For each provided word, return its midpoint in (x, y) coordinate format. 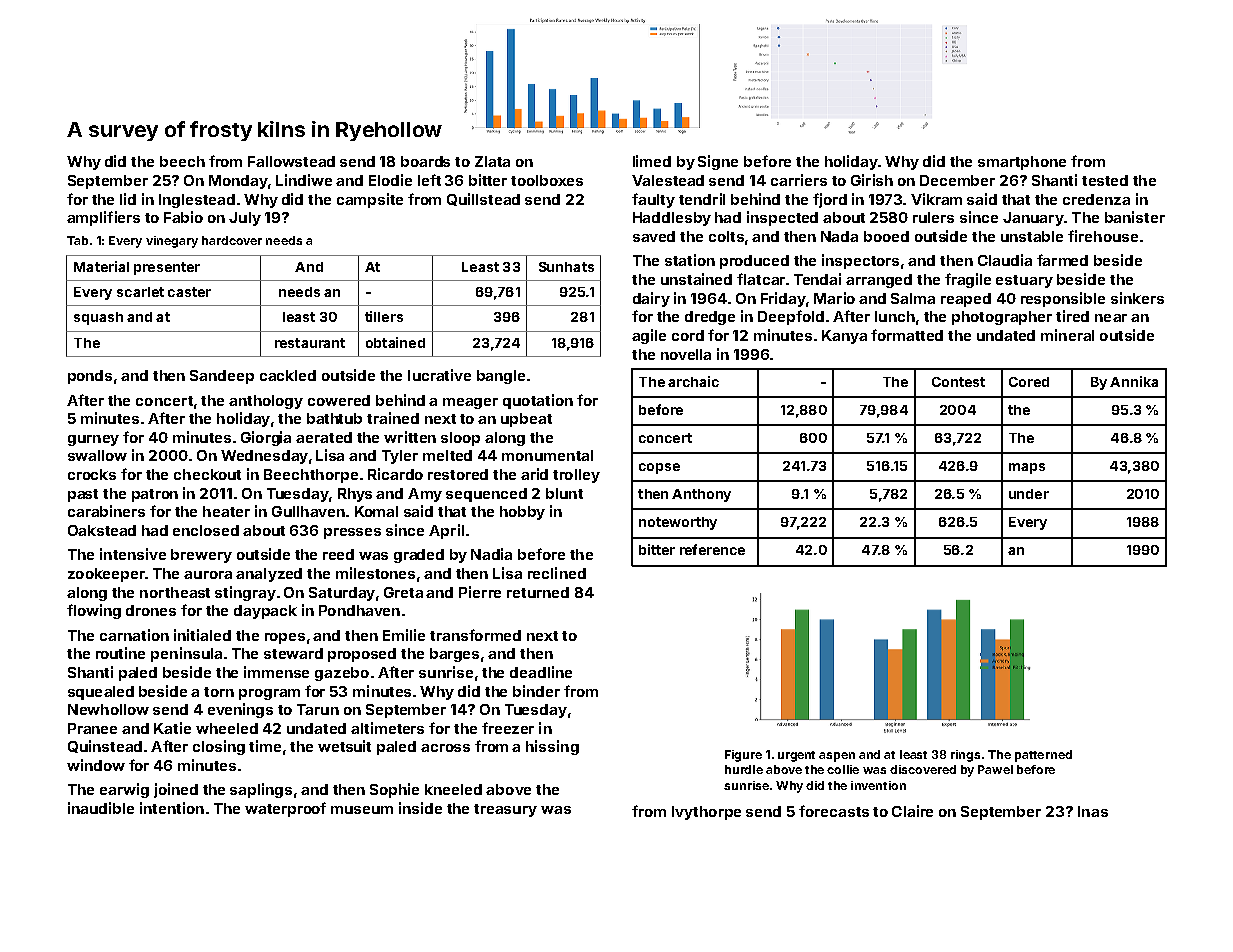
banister (1135, 217)
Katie (172, 728)
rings (965, 756)
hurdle (744, 769)
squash (98, 318)
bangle (501, 377)
